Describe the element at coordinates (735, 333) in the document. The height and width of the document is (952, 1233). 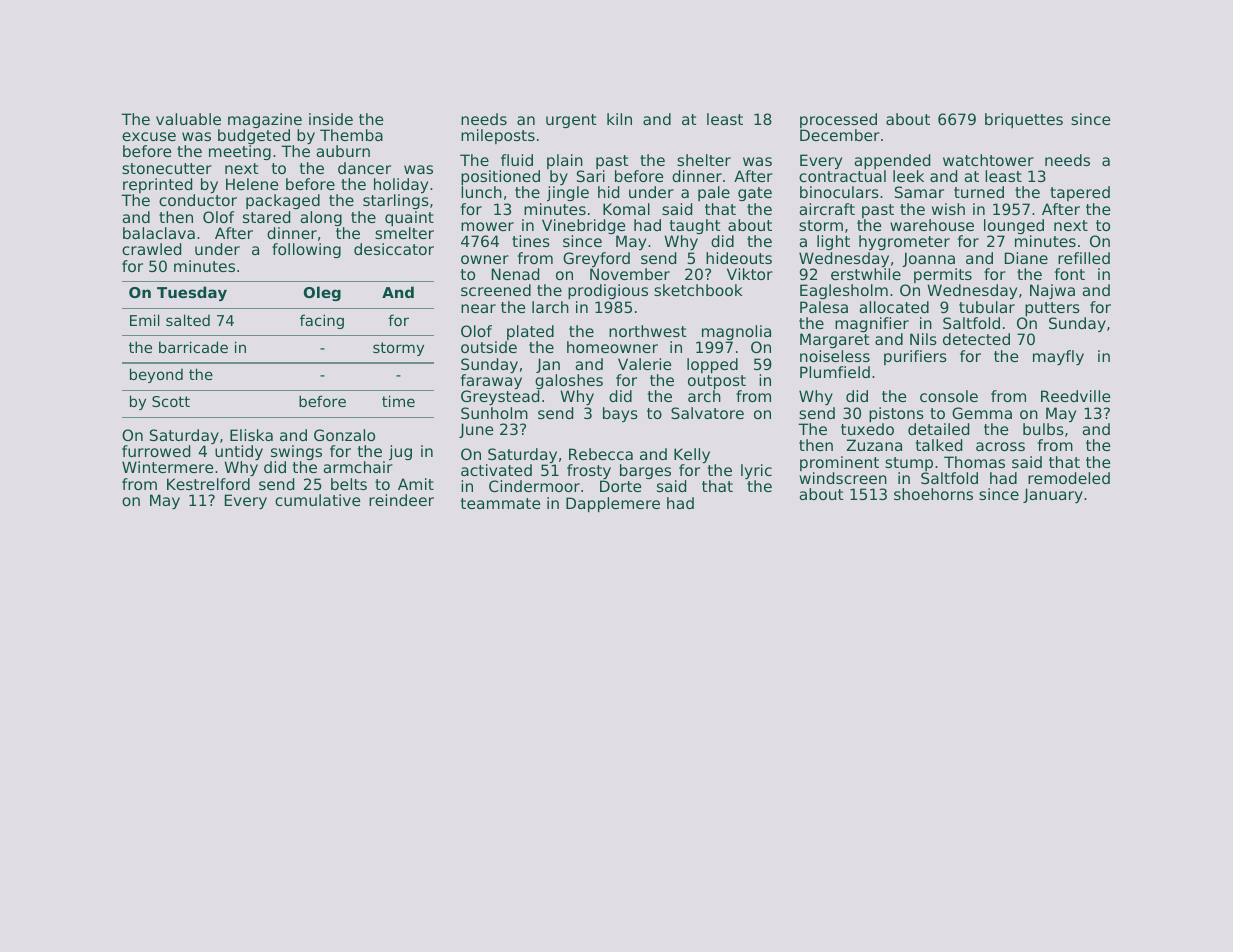
I see `magnolia` at that location.
